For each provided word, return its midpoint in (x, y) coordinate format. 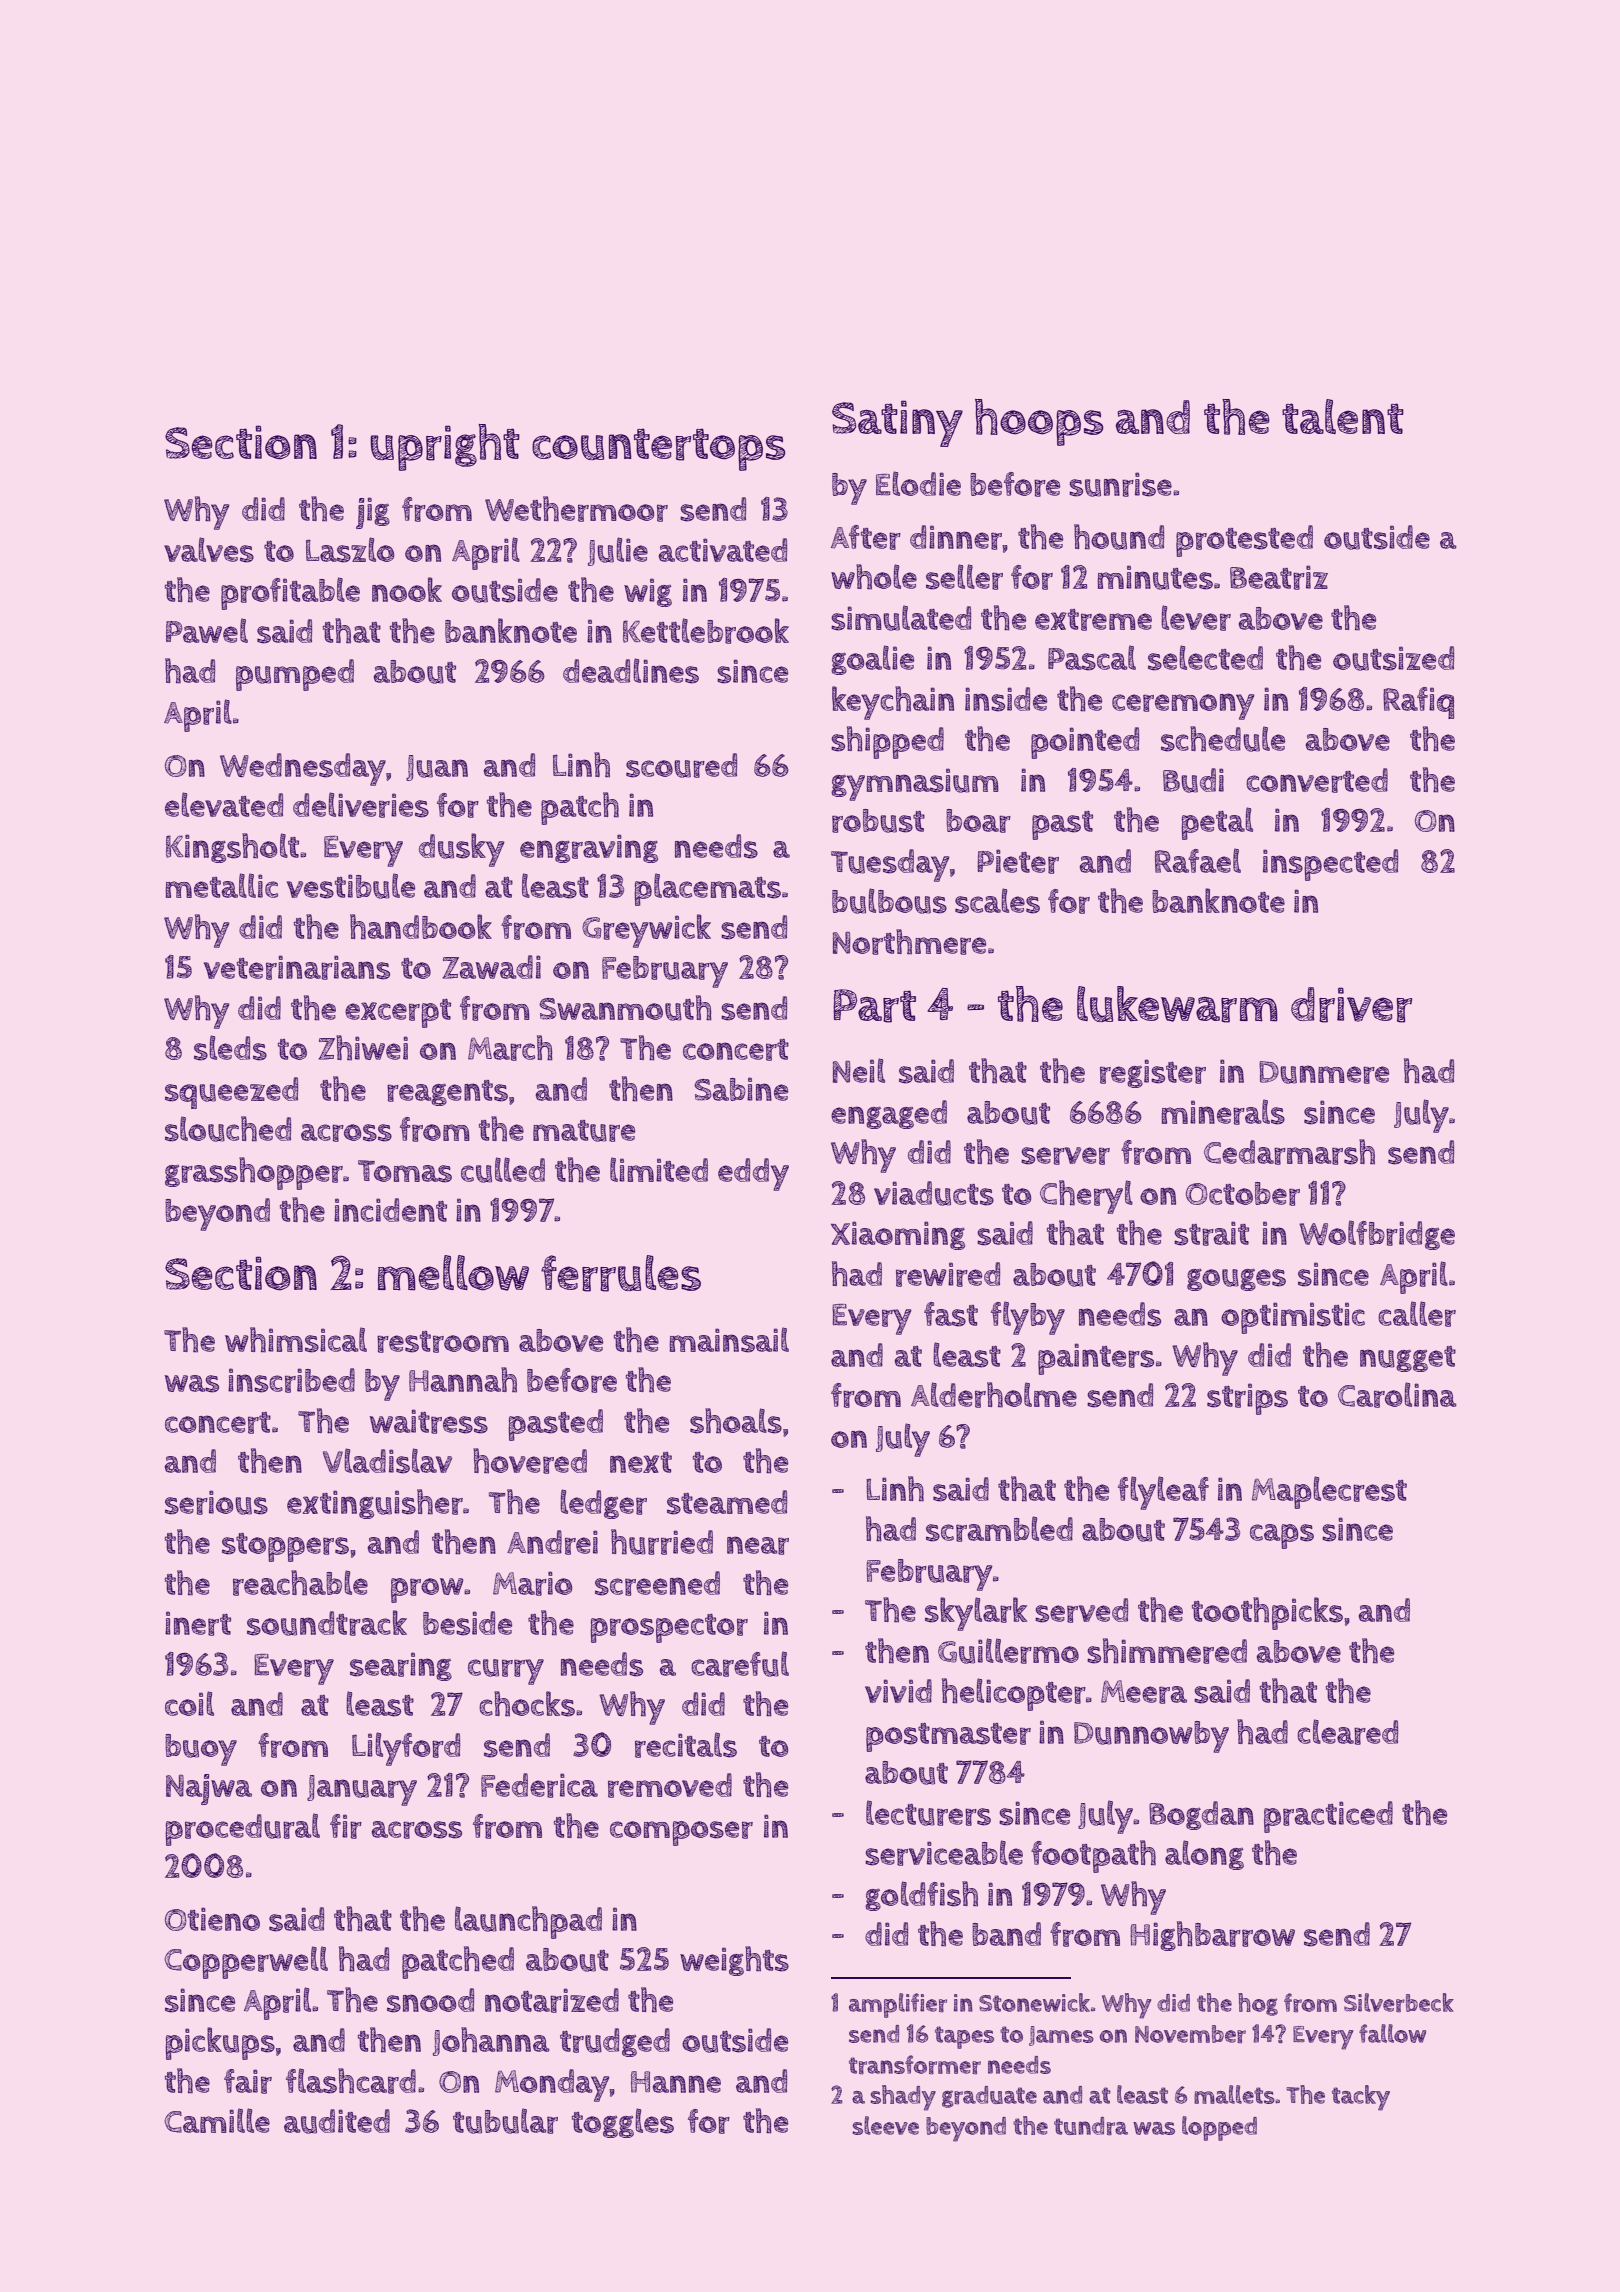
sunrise (1120, 484)
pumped (295, 675)
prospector (669, 1628)
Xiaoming (898, 1235)
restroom (443, 1342)
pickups (220, 2043)
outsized (1393, 658)
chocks (527, 1704)
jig (373, 513)
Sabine (741, 1089)
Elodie (918, 483)
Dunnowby (1151, 1737)
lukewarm (1177, 1004)
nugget (1408, 1359)
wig (648, 592)
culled (503, 1170)
